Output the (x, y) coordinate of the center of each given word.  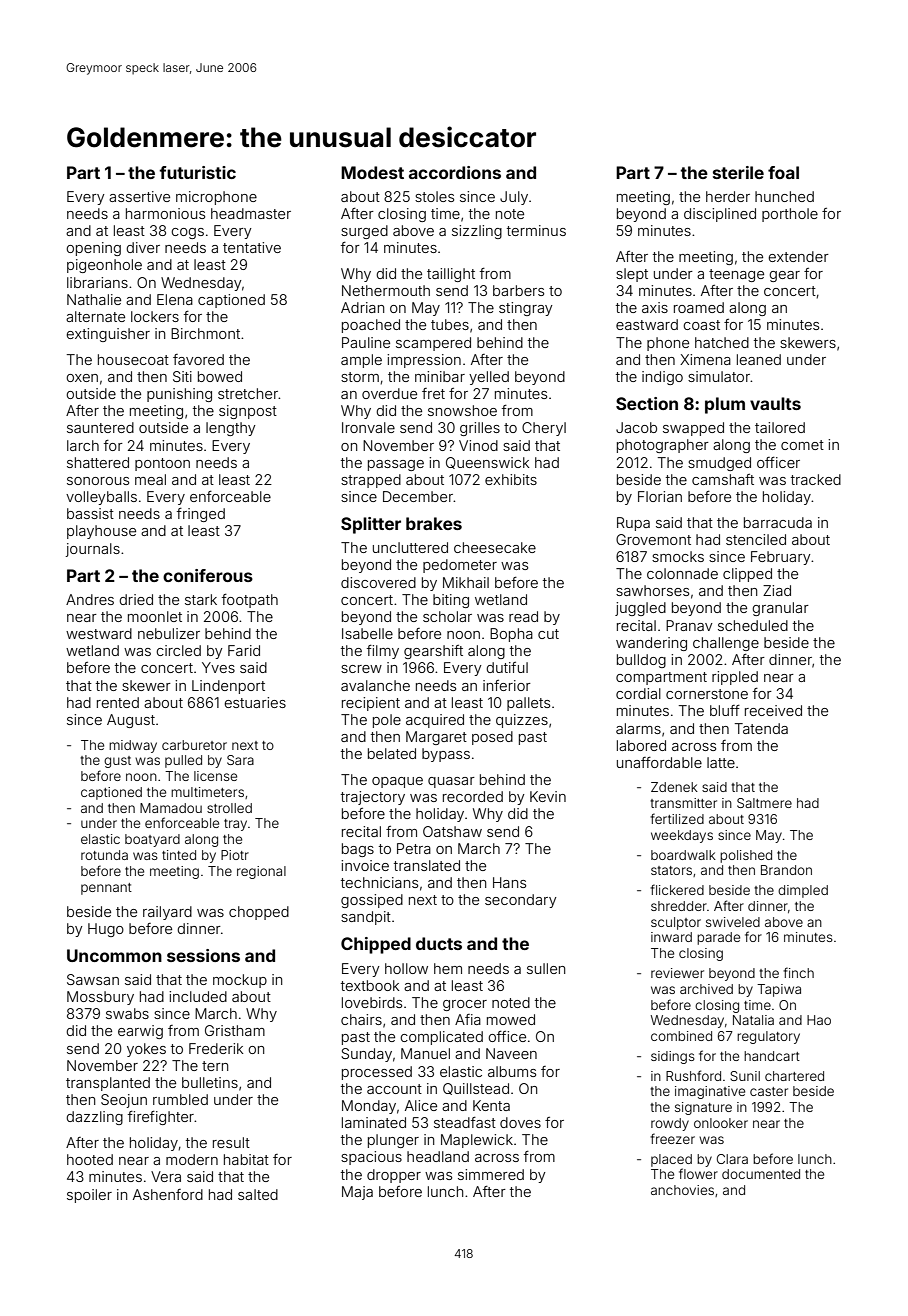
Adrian (362, 307)
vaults (775, 403)
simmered (491, 1174)
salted (258, 1194)
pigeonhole (104, 266)
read (523, 616)
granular (780, 609)
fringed (201, 515)
